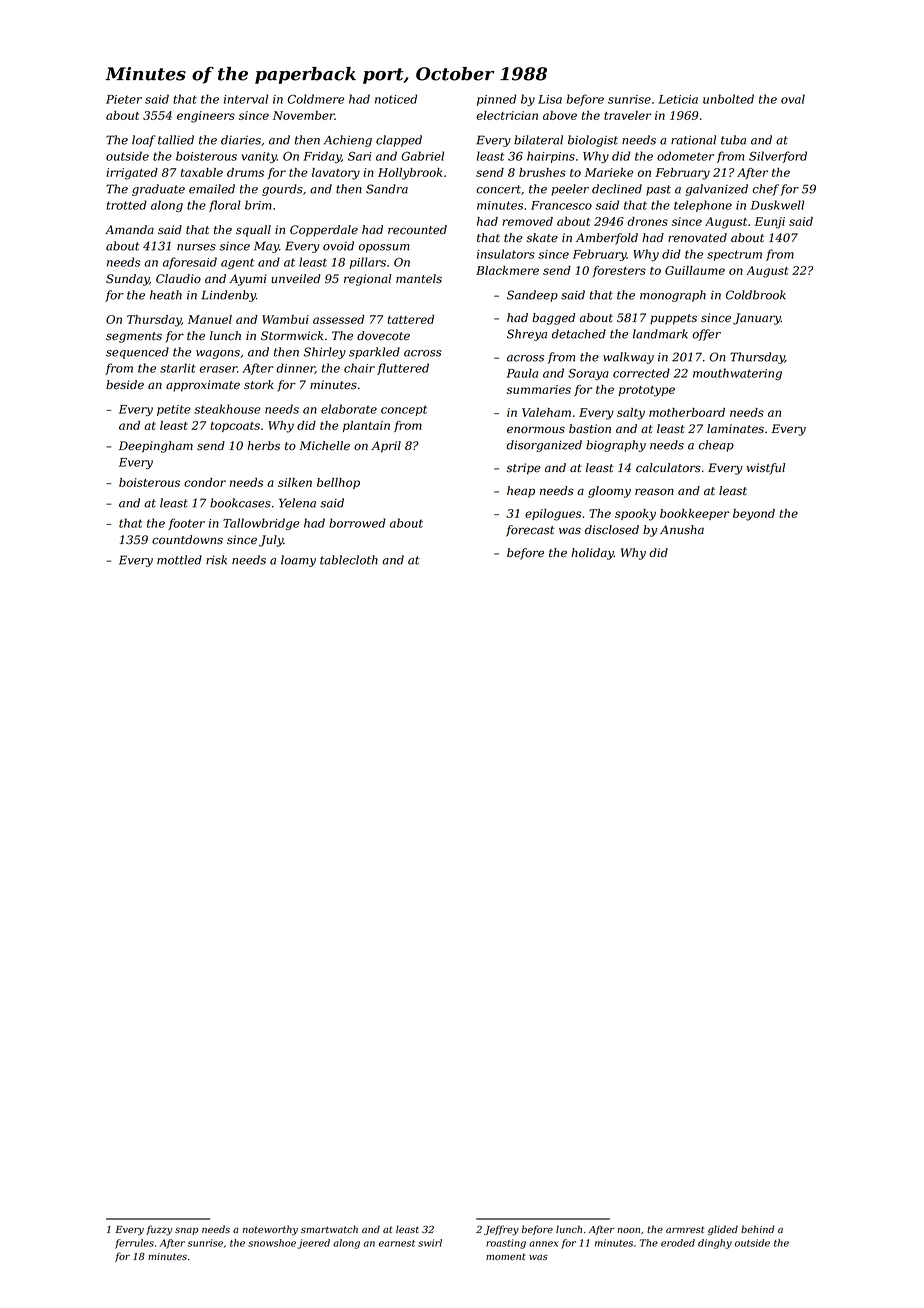 This screenshot has height=1308, width=924. Describe the element at coordinates (384, 248) in the screenshot. I see `opossum` at that location.
